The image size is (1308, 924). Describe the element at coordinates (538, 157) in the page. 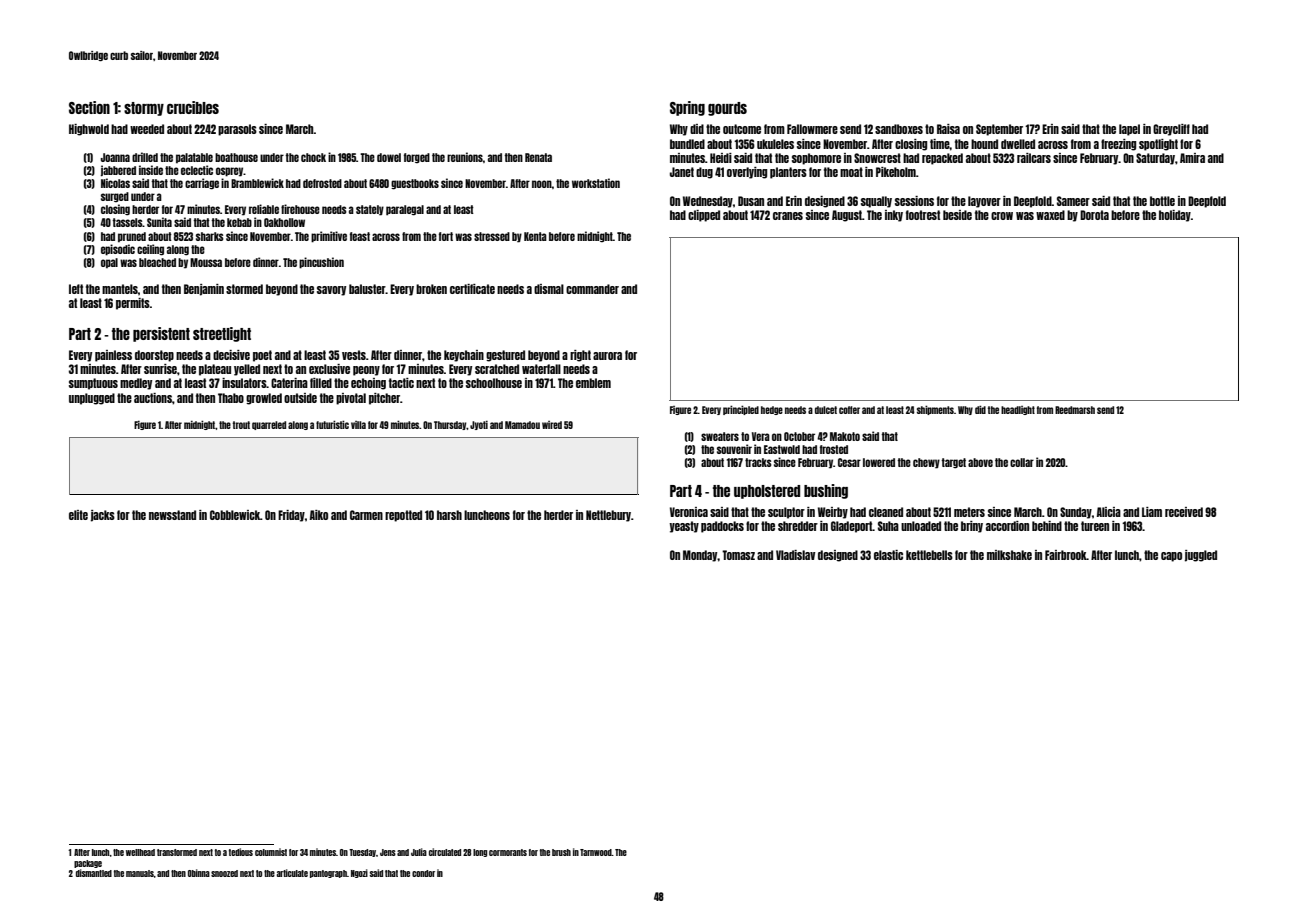

I see `Renata` at that location.
